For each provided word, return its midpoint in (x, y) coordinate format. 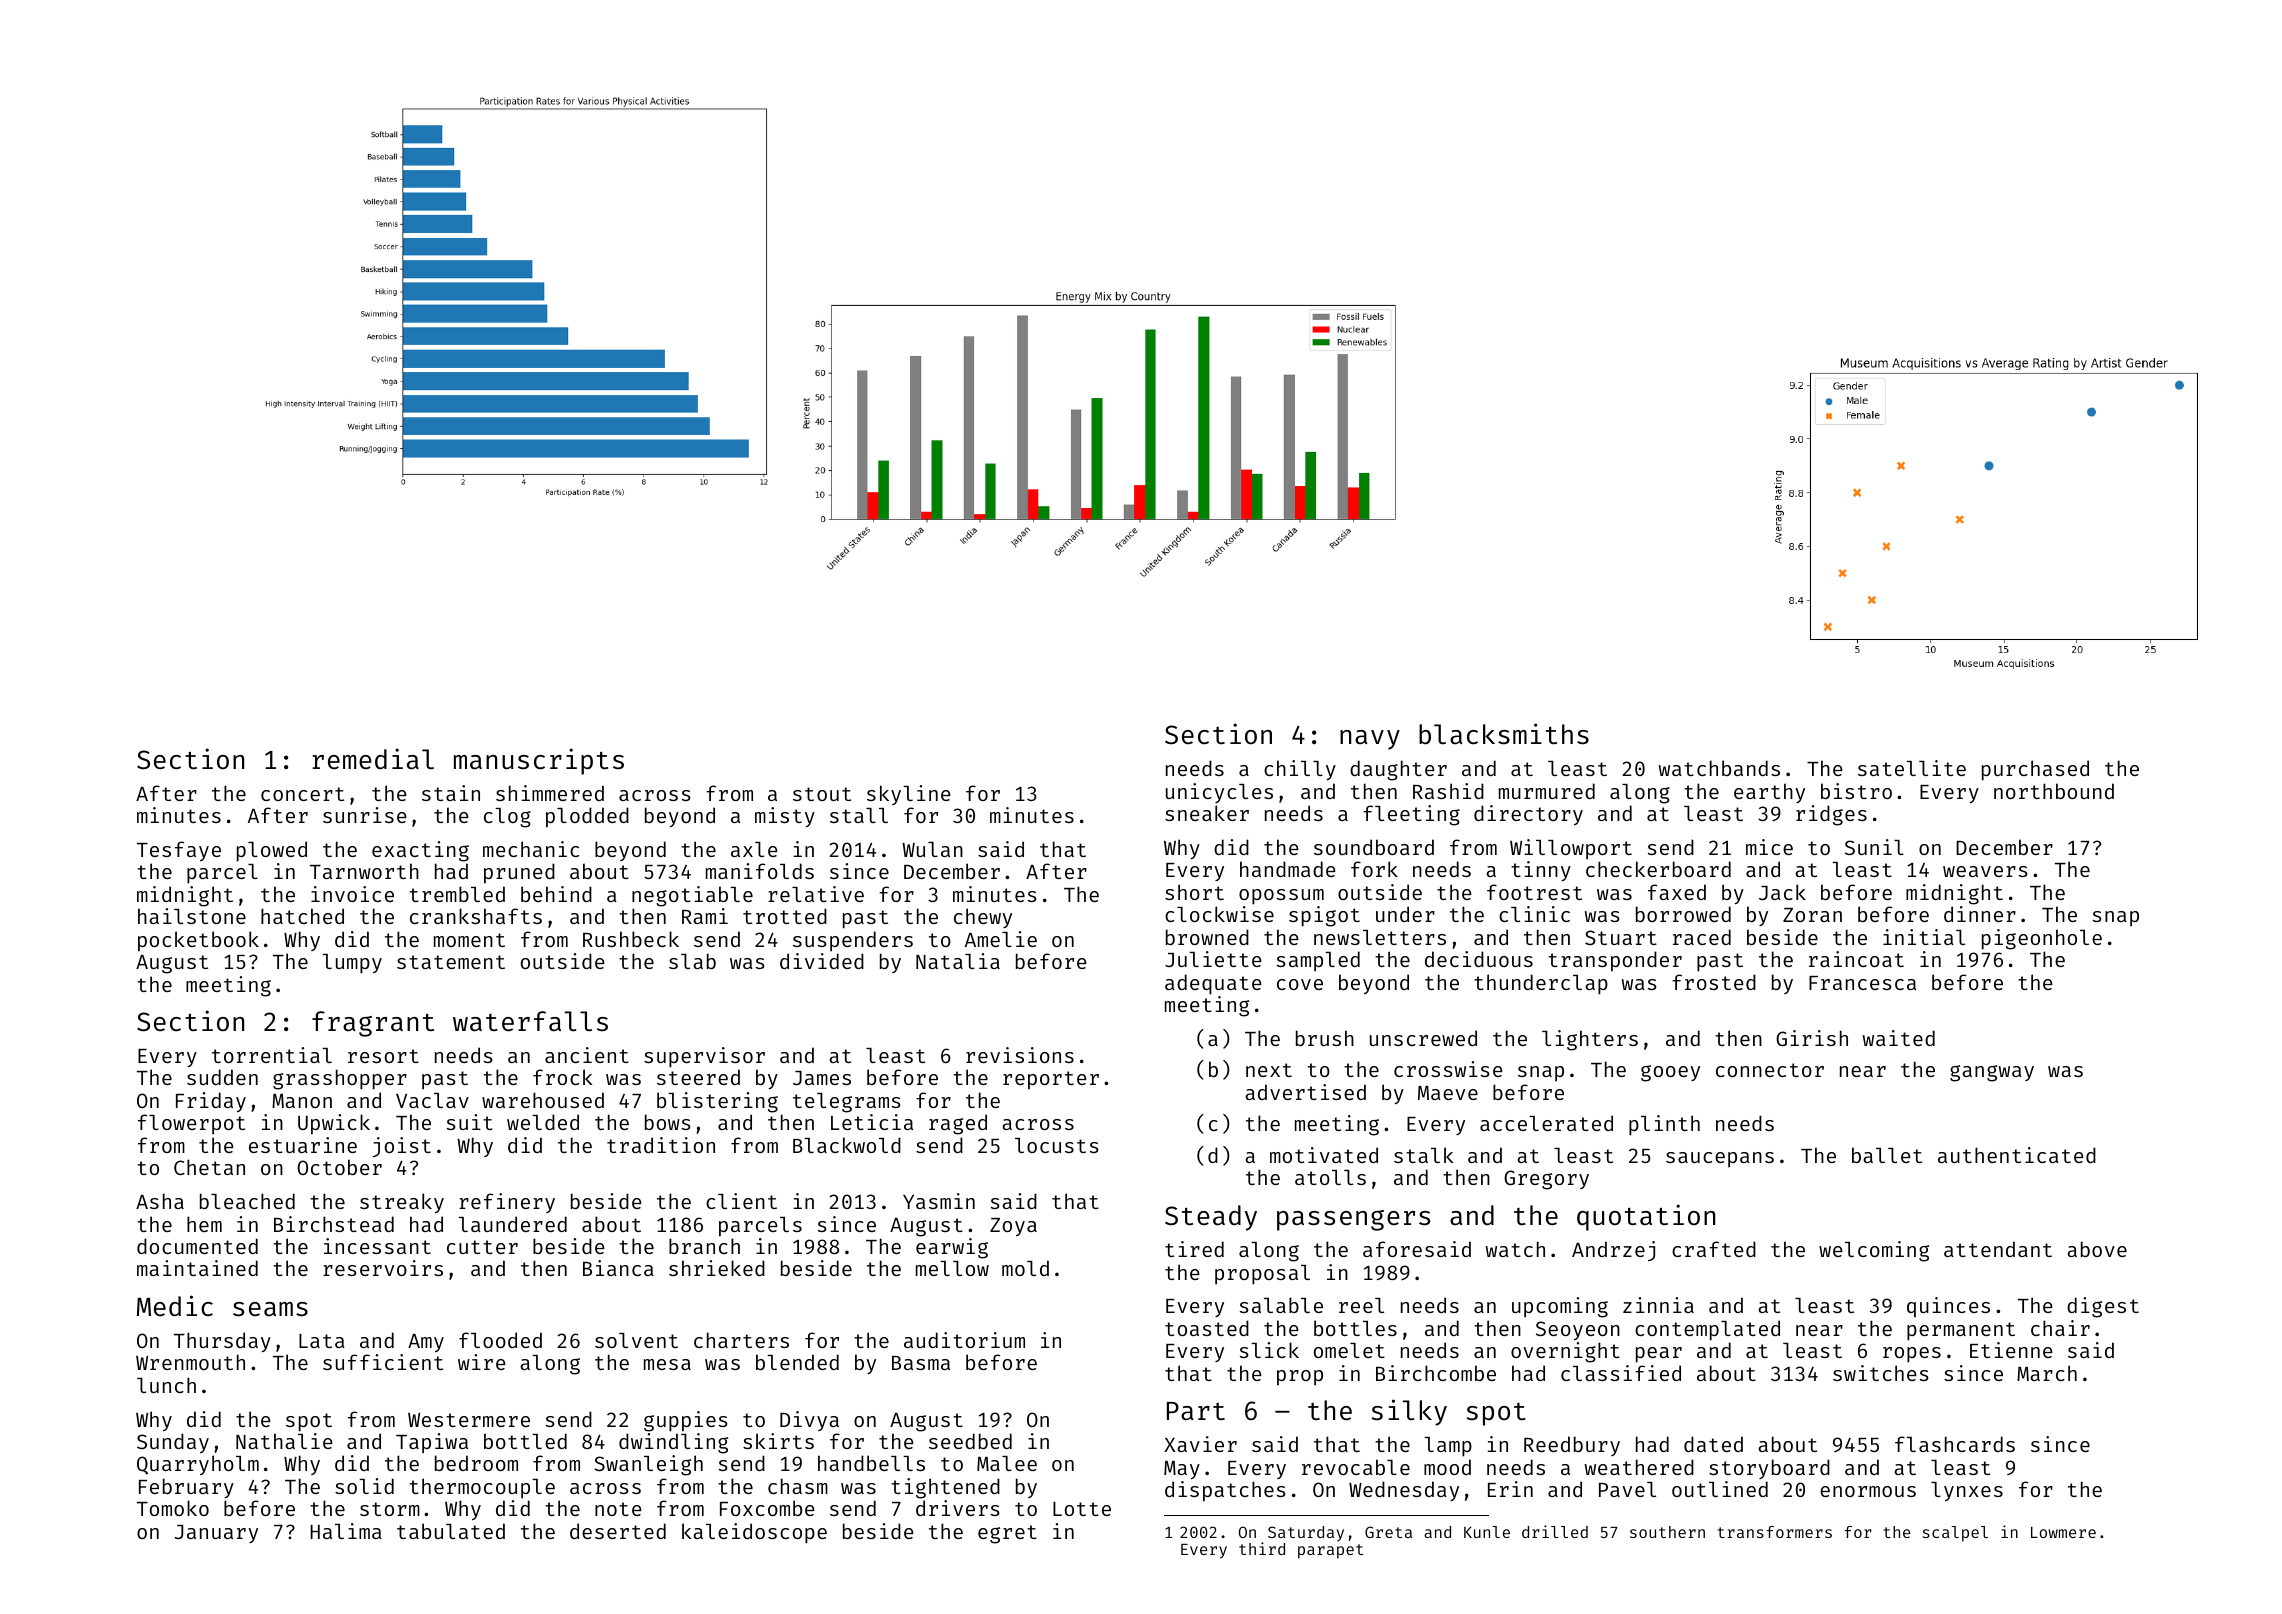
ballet (1887, 1155)
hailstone (192, 916)
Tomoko (173, 1508)
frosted (1714, 982)
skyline (909, 795)
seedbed (970, 1441)
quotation (1646, 1217)
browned (1207, 937)
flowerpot (191, 1124)
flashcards (1955, 1444)
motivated (1324, 1155)
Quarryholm (198, 1465)
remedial (373, 759)
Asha (160, 1201)
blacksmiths (1504, 734)
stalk (1424, 1155)
